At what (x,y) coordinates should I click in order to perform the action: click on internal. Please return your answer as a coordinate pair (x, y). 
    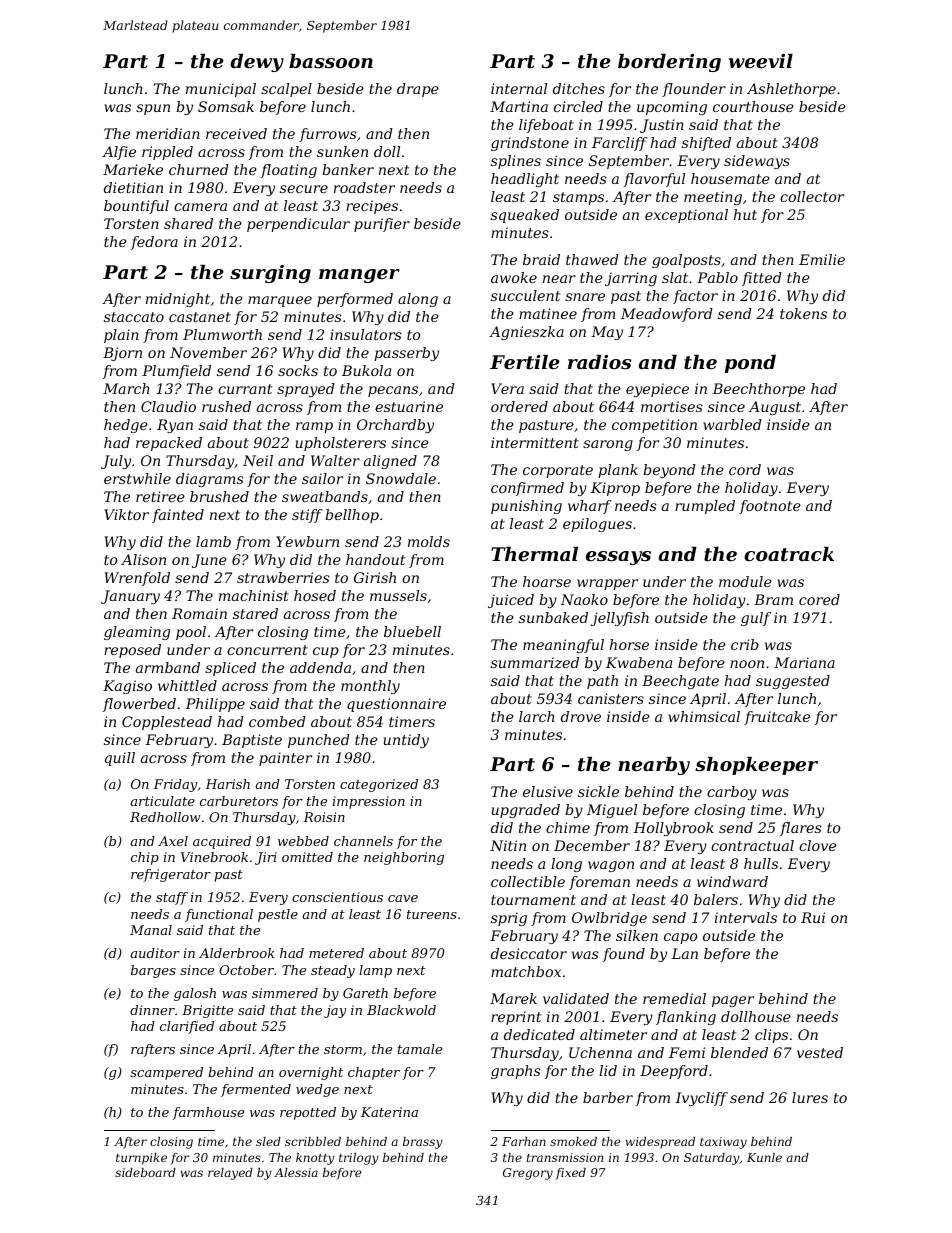
    Looking at the image, I should click on (519, 88).
